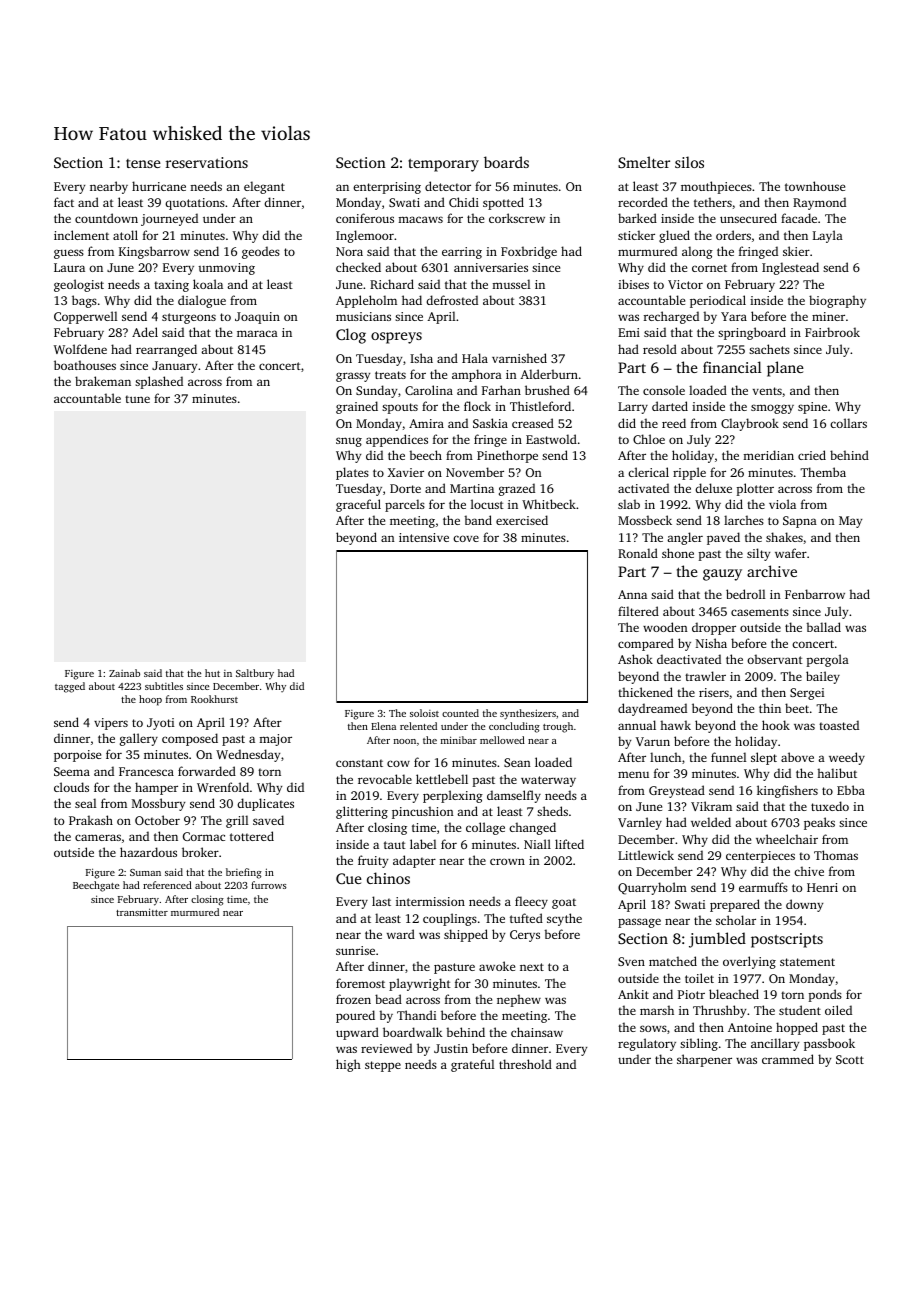 This page has width=924, height=1308. Describe the element at coordinates (207, 162) in the page. I see `reservations` at that location.
